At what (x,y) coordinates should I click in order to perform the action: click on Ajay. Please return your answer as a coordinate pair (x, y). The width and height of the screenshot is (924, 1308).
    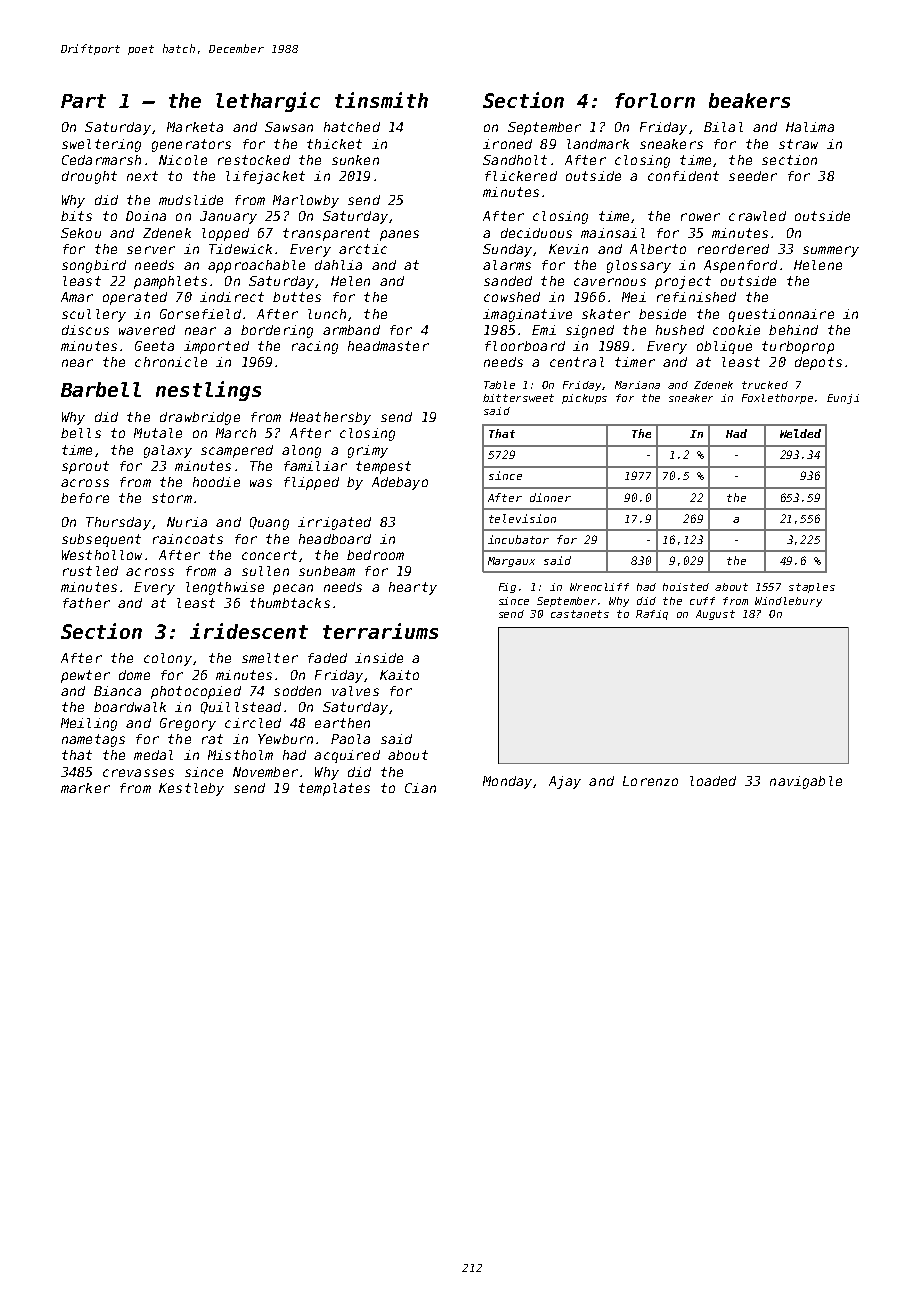
    Looking at the image, I should click on (565, 782).
